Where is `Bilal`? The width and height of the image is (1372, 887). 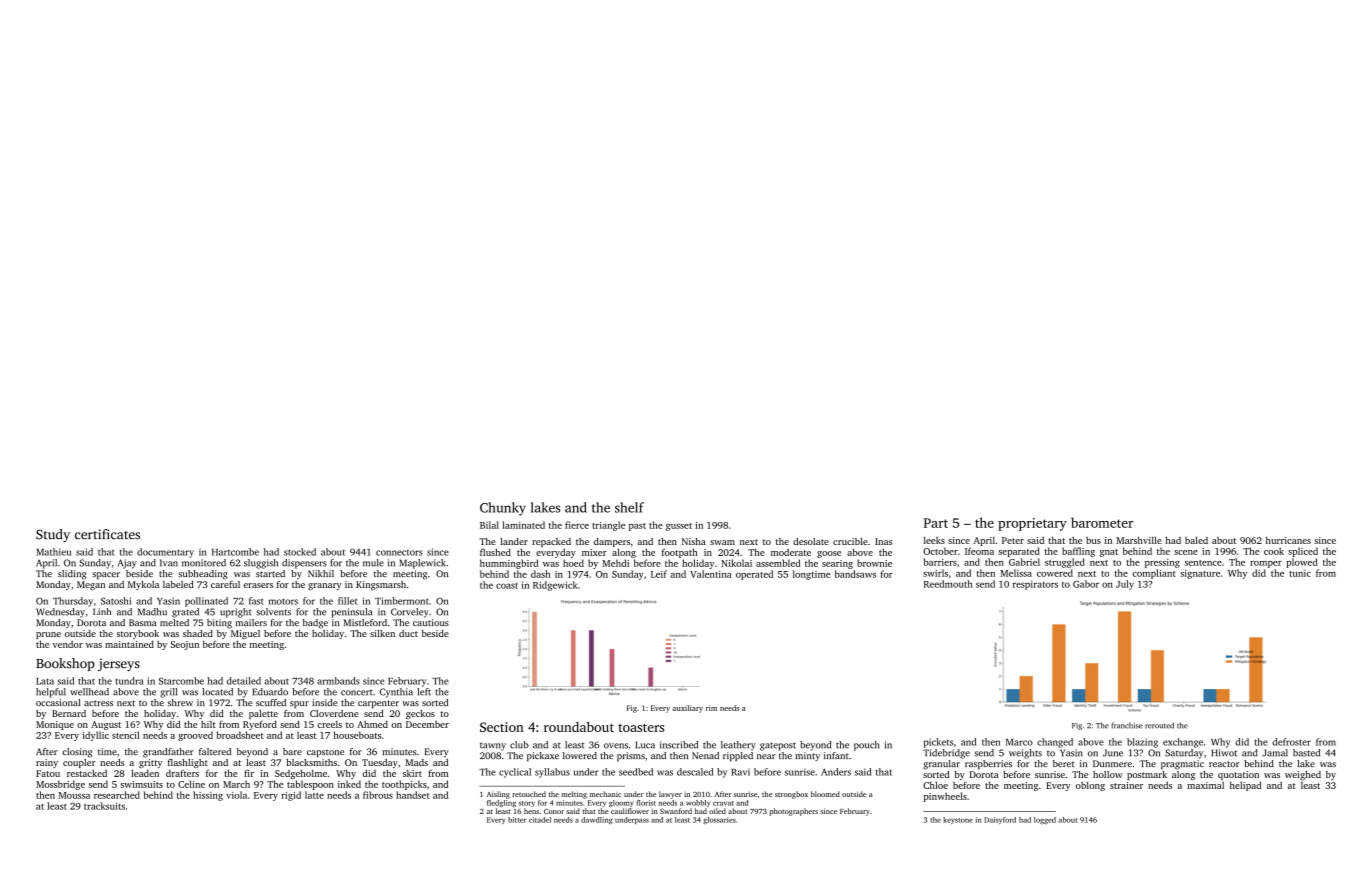
Bilal is located at coordinates (489, 525).
